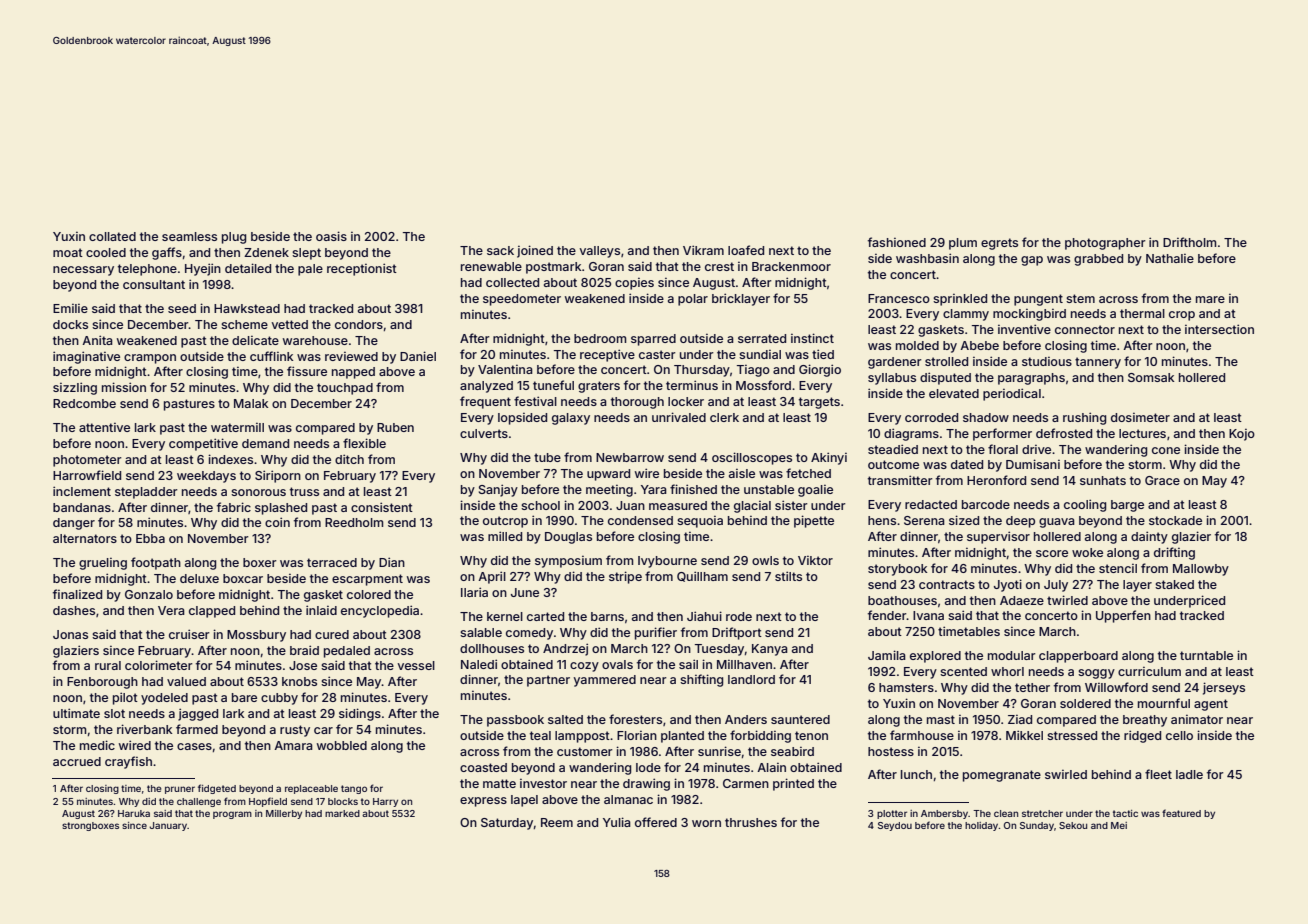 This page has height=924, width=1308. Describe the element at coordinates (284, 814) in the page. I see `Millerby` at that location.
